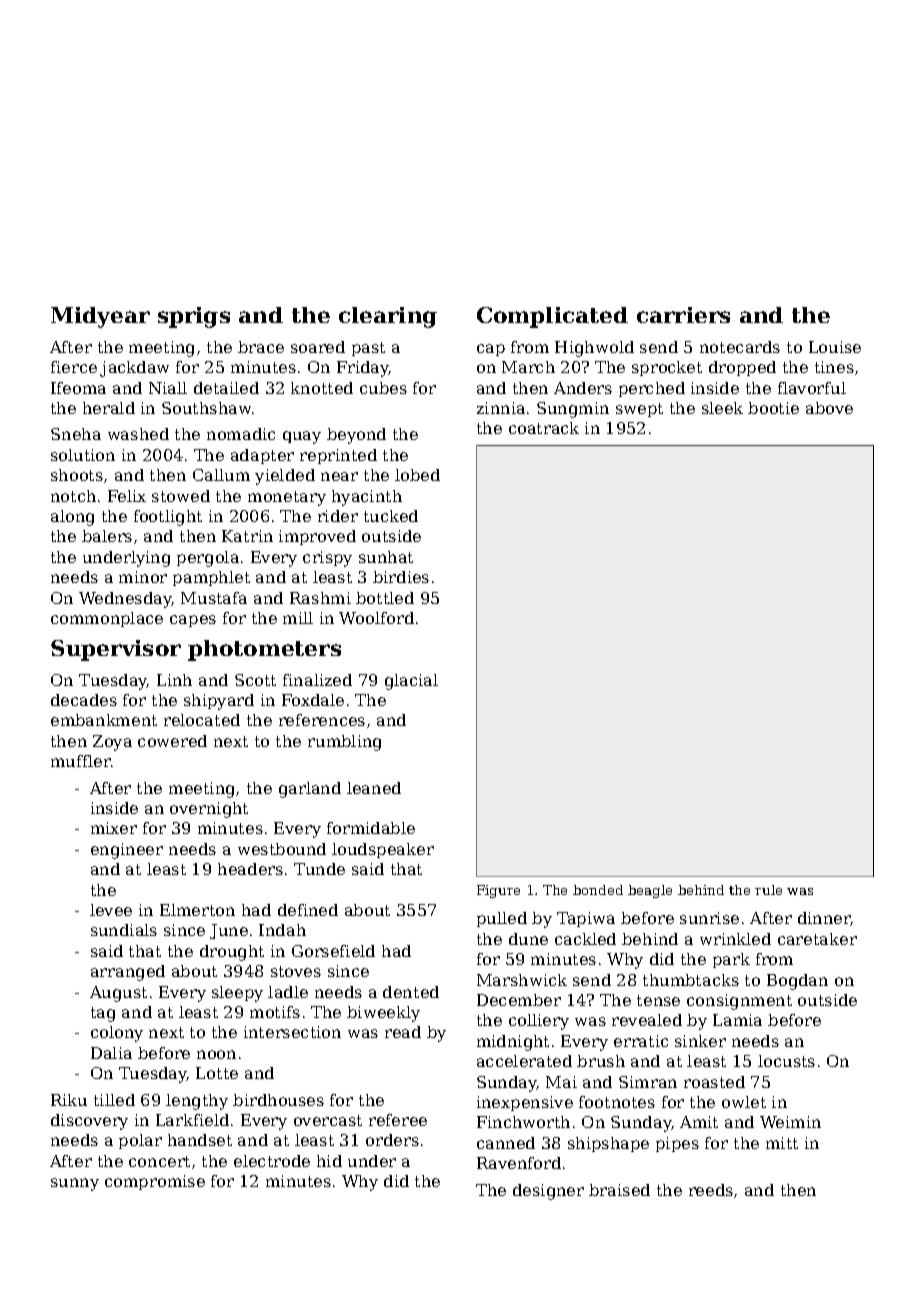  Describe the element at coordinates (250, 869) in the document. I see `headers` at that location.
